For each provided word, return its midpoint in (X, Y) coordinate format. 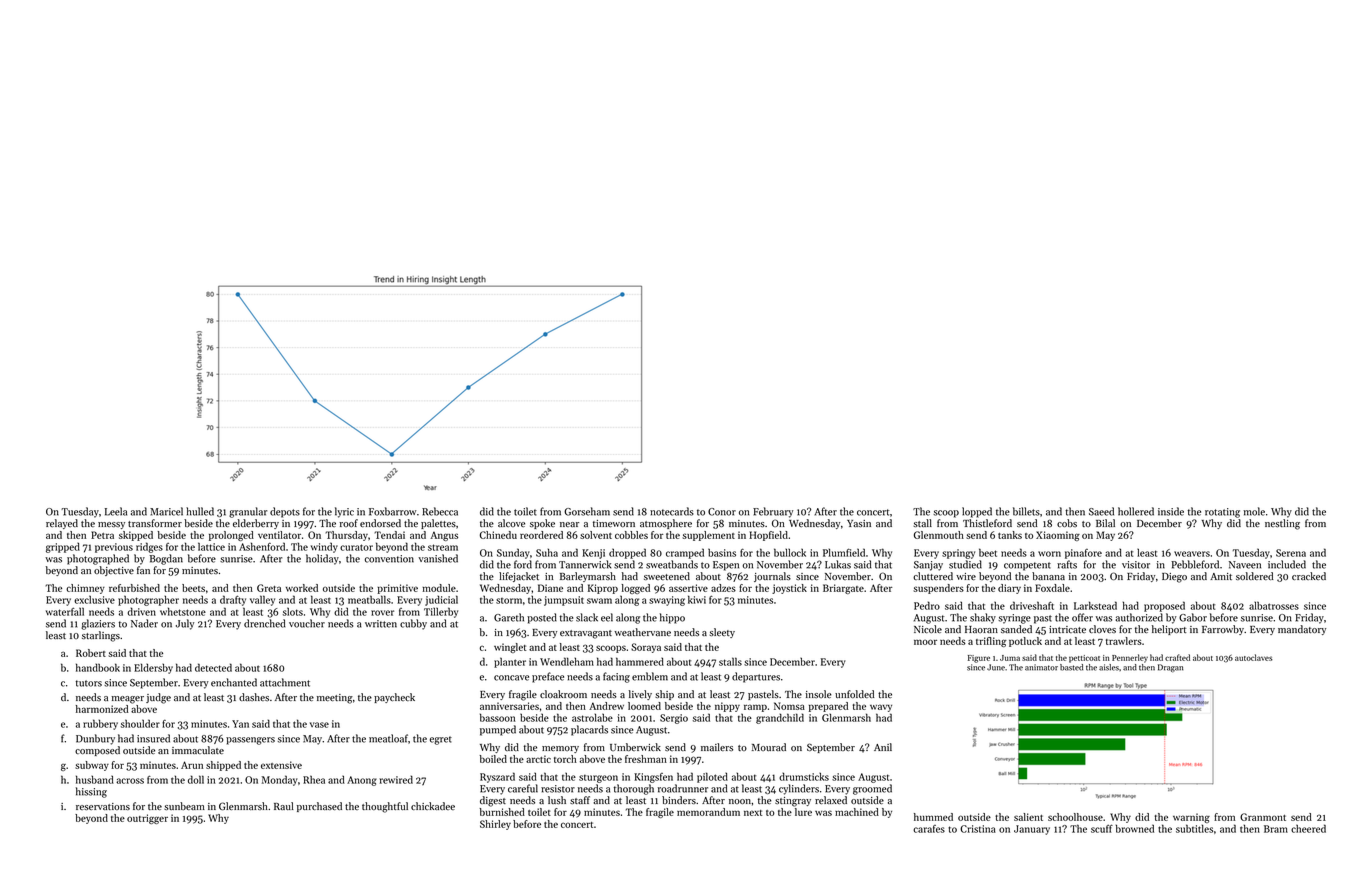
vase (319, 725)
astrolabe (592, 717)
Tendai (389, 535)
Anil (883, 747)
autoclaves (1254, 657)
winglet (510, 648)
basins (722, 552)
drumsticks (804, 776)
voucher (307, 623)
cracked (1309, 576)
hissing (91, 792)
